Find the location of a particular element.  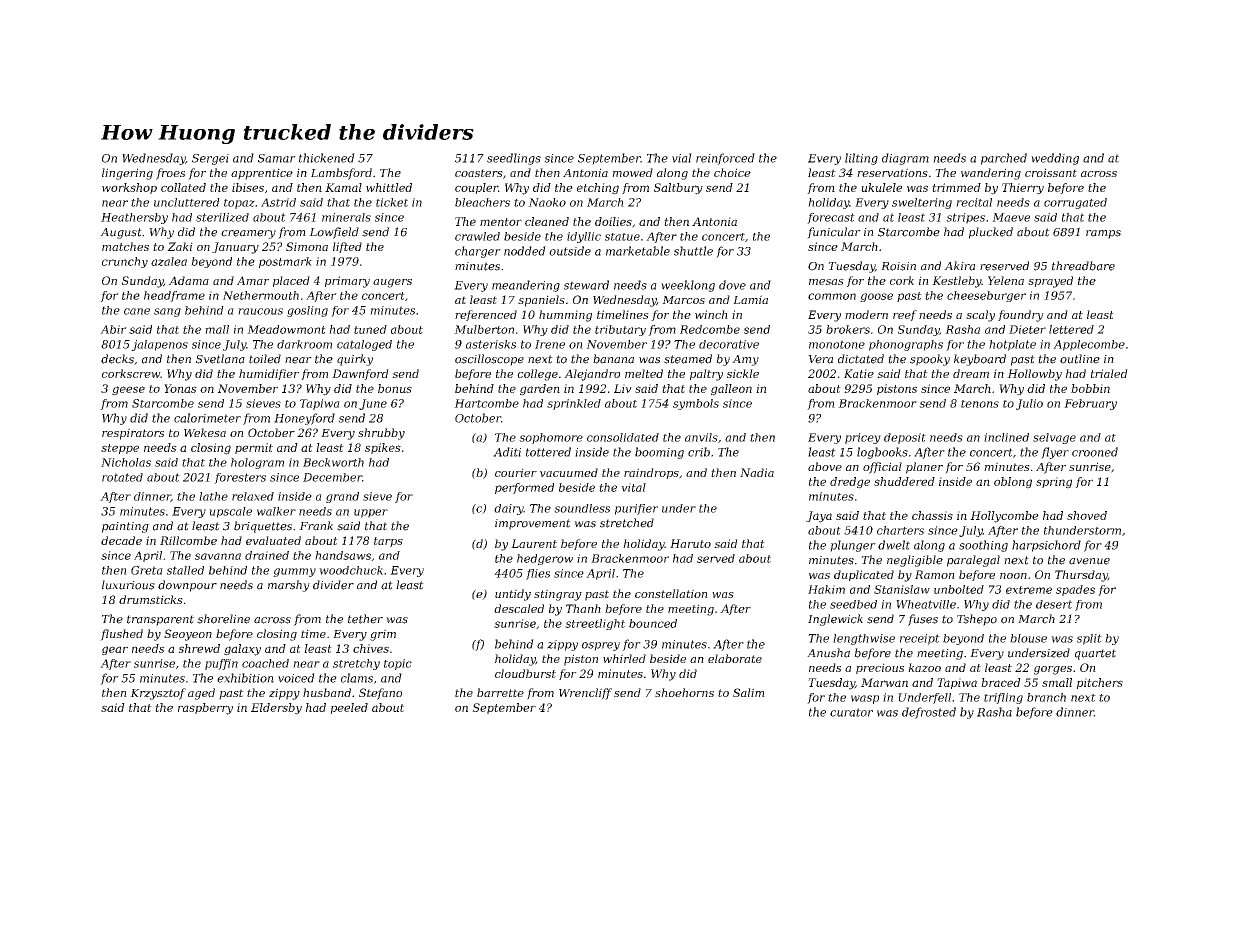

peeled is located at coordinates (349, 708).
